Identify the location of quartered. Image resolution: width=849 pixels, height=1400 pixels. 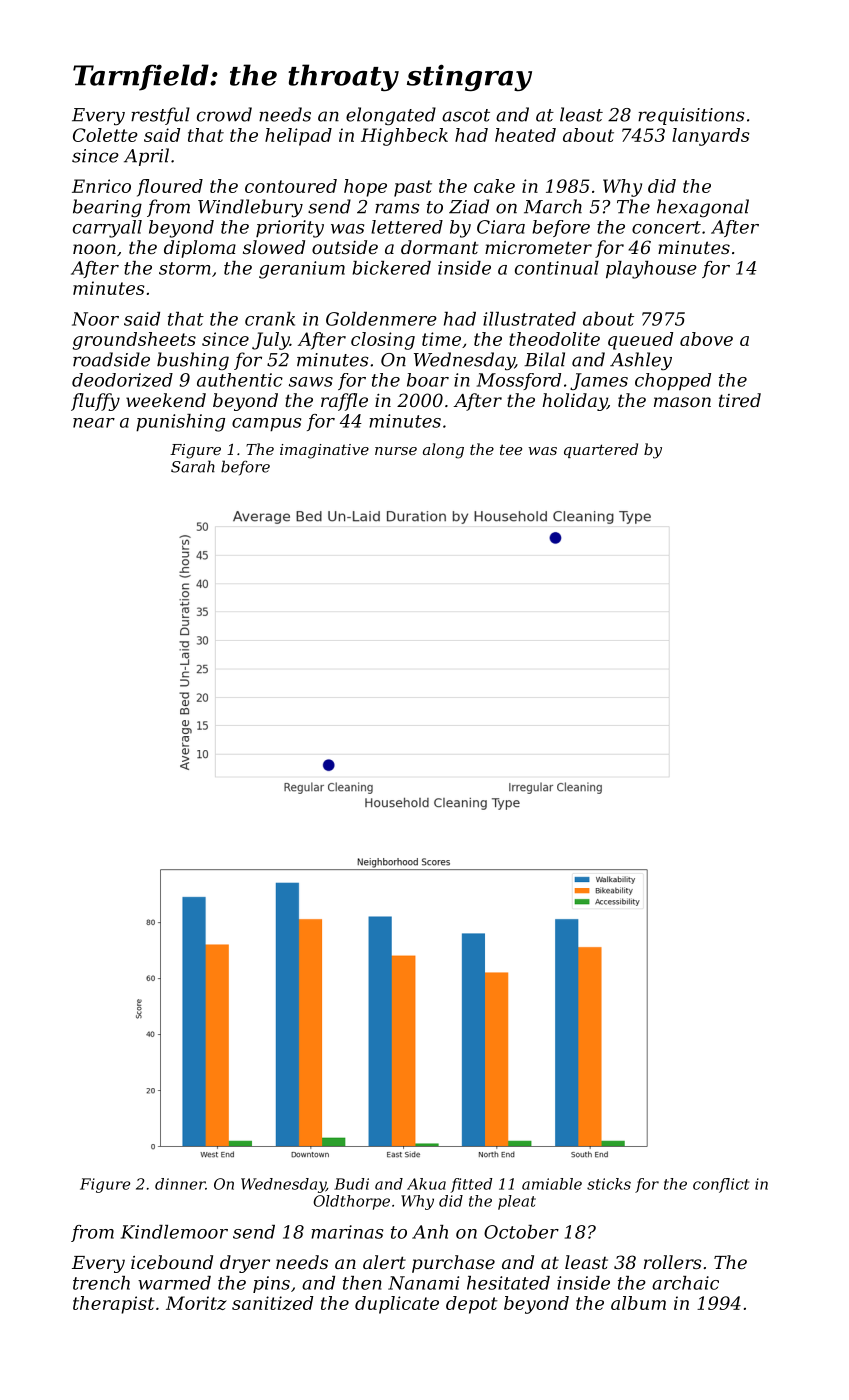
(601, 450).
